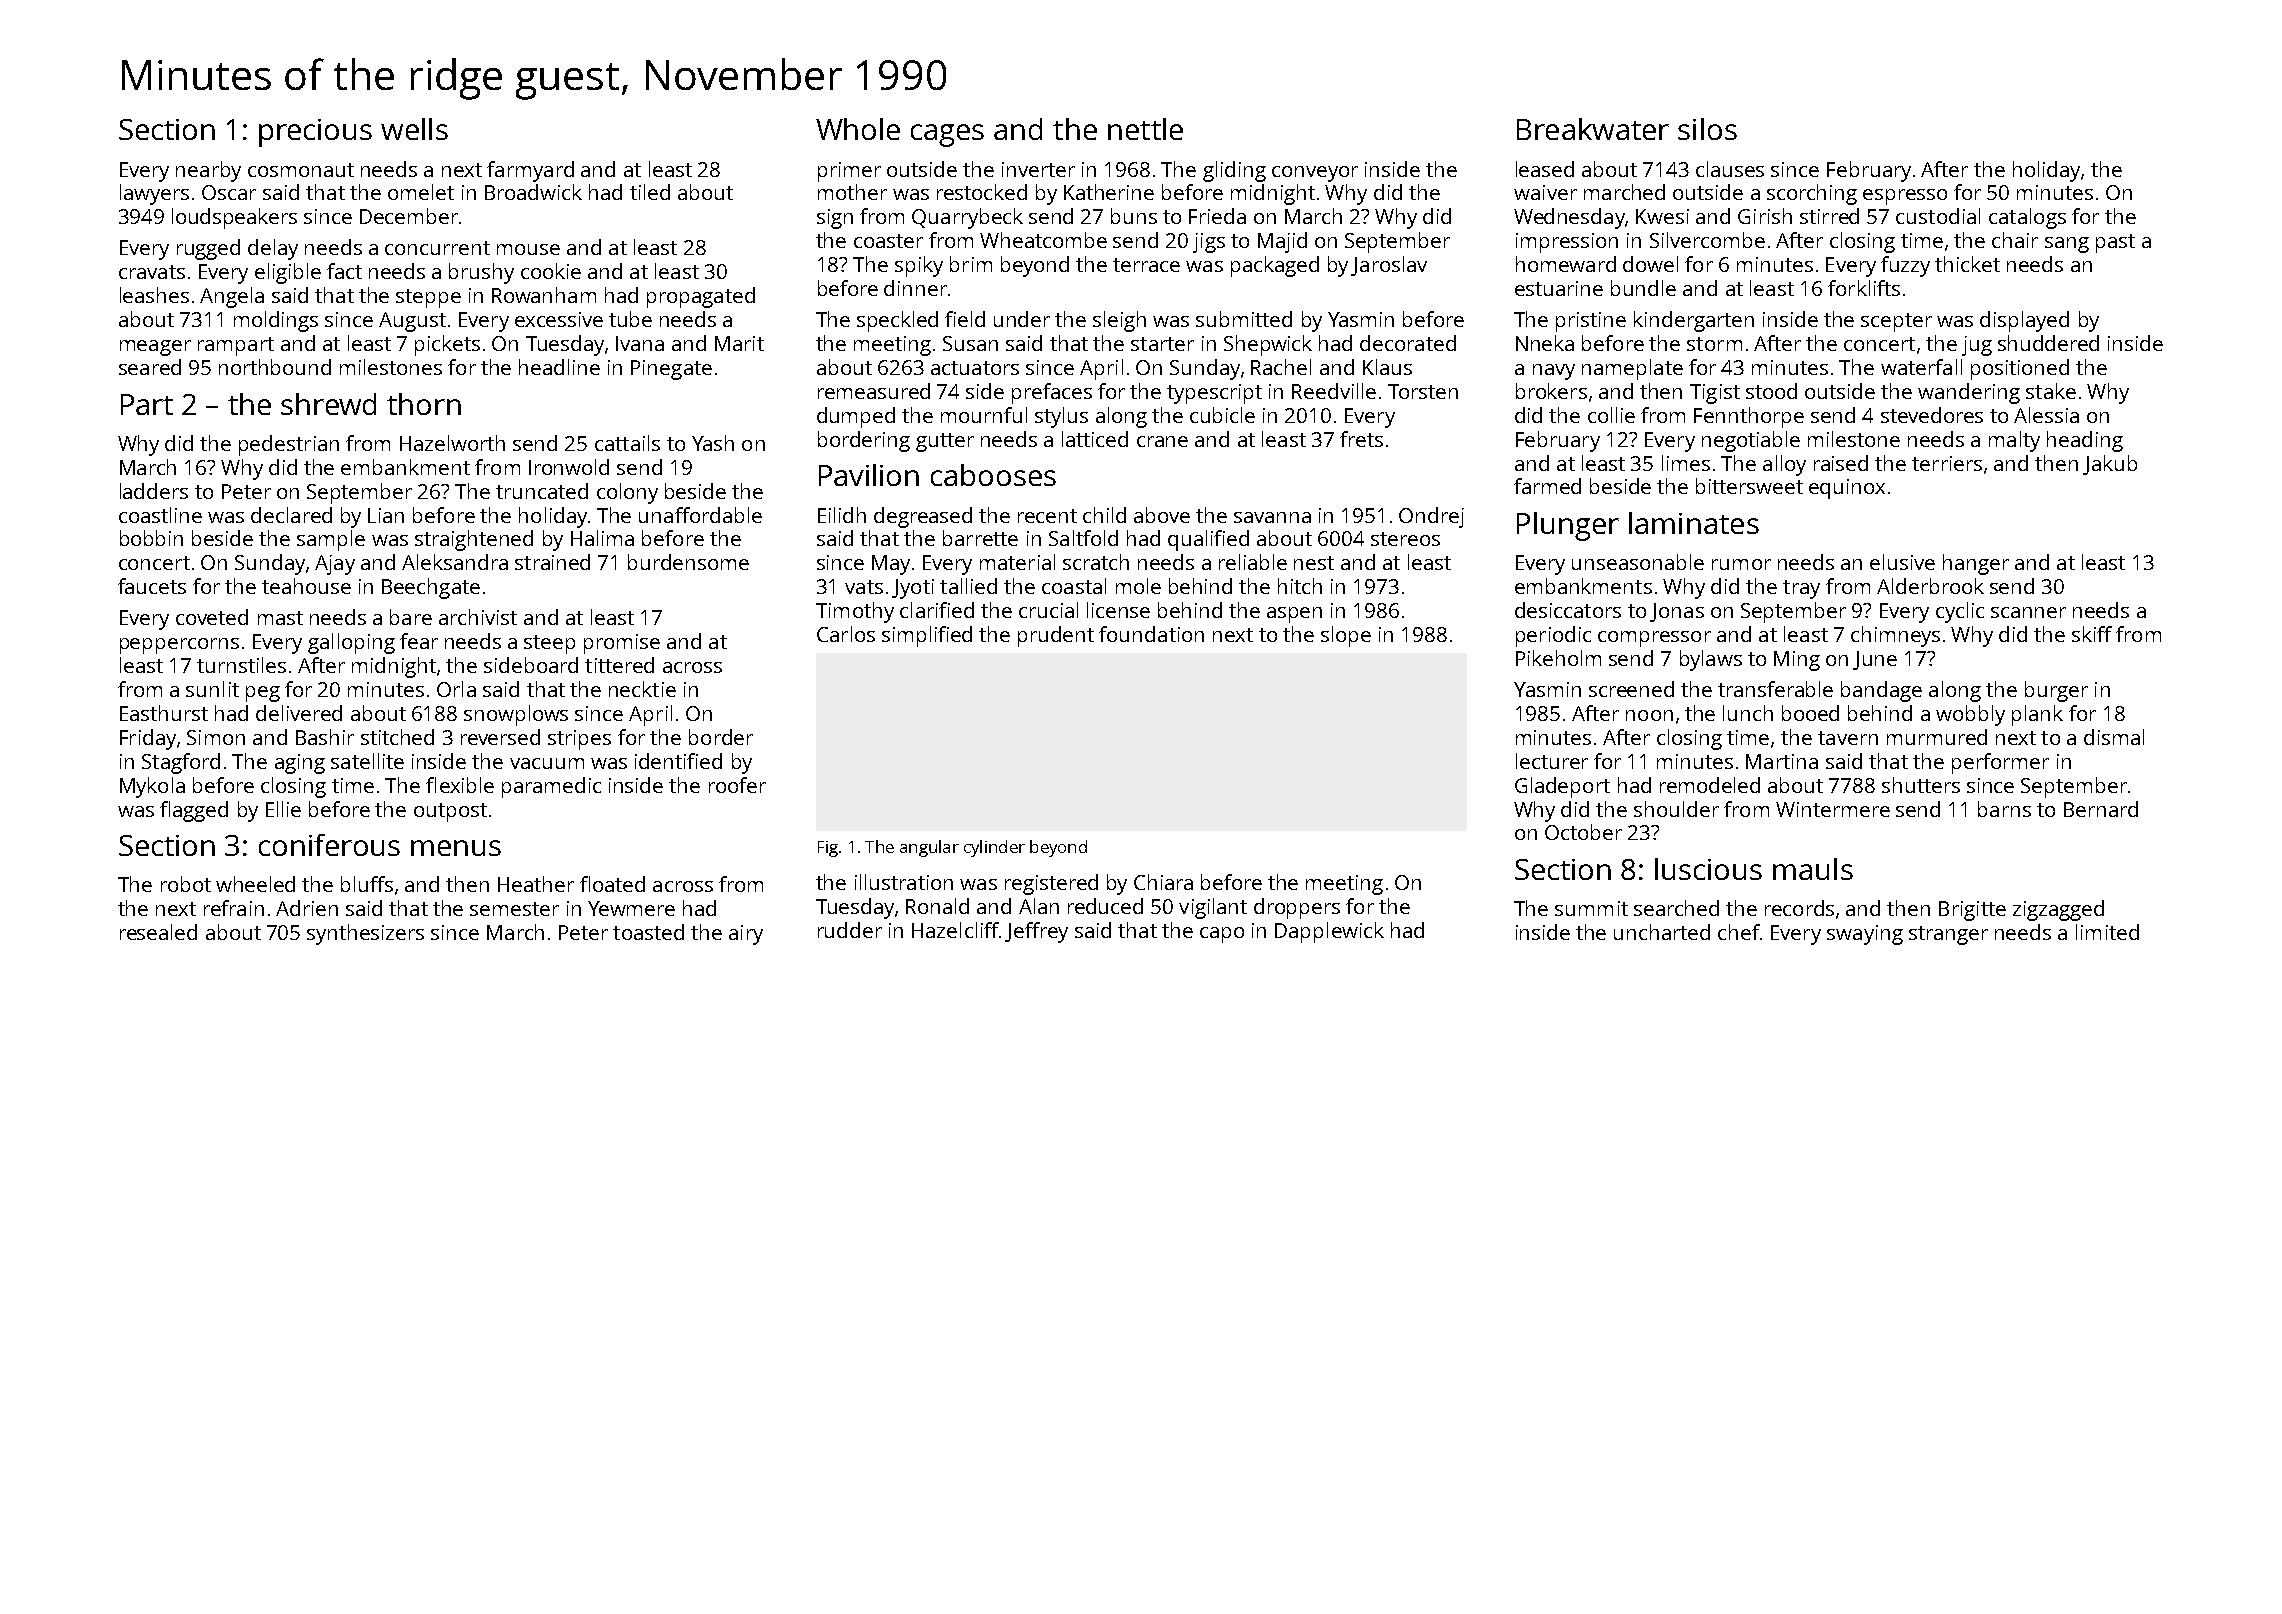 The width and height of the screenshot is (2282, 1614). I want to click on displayed, so click(2024, 321).
